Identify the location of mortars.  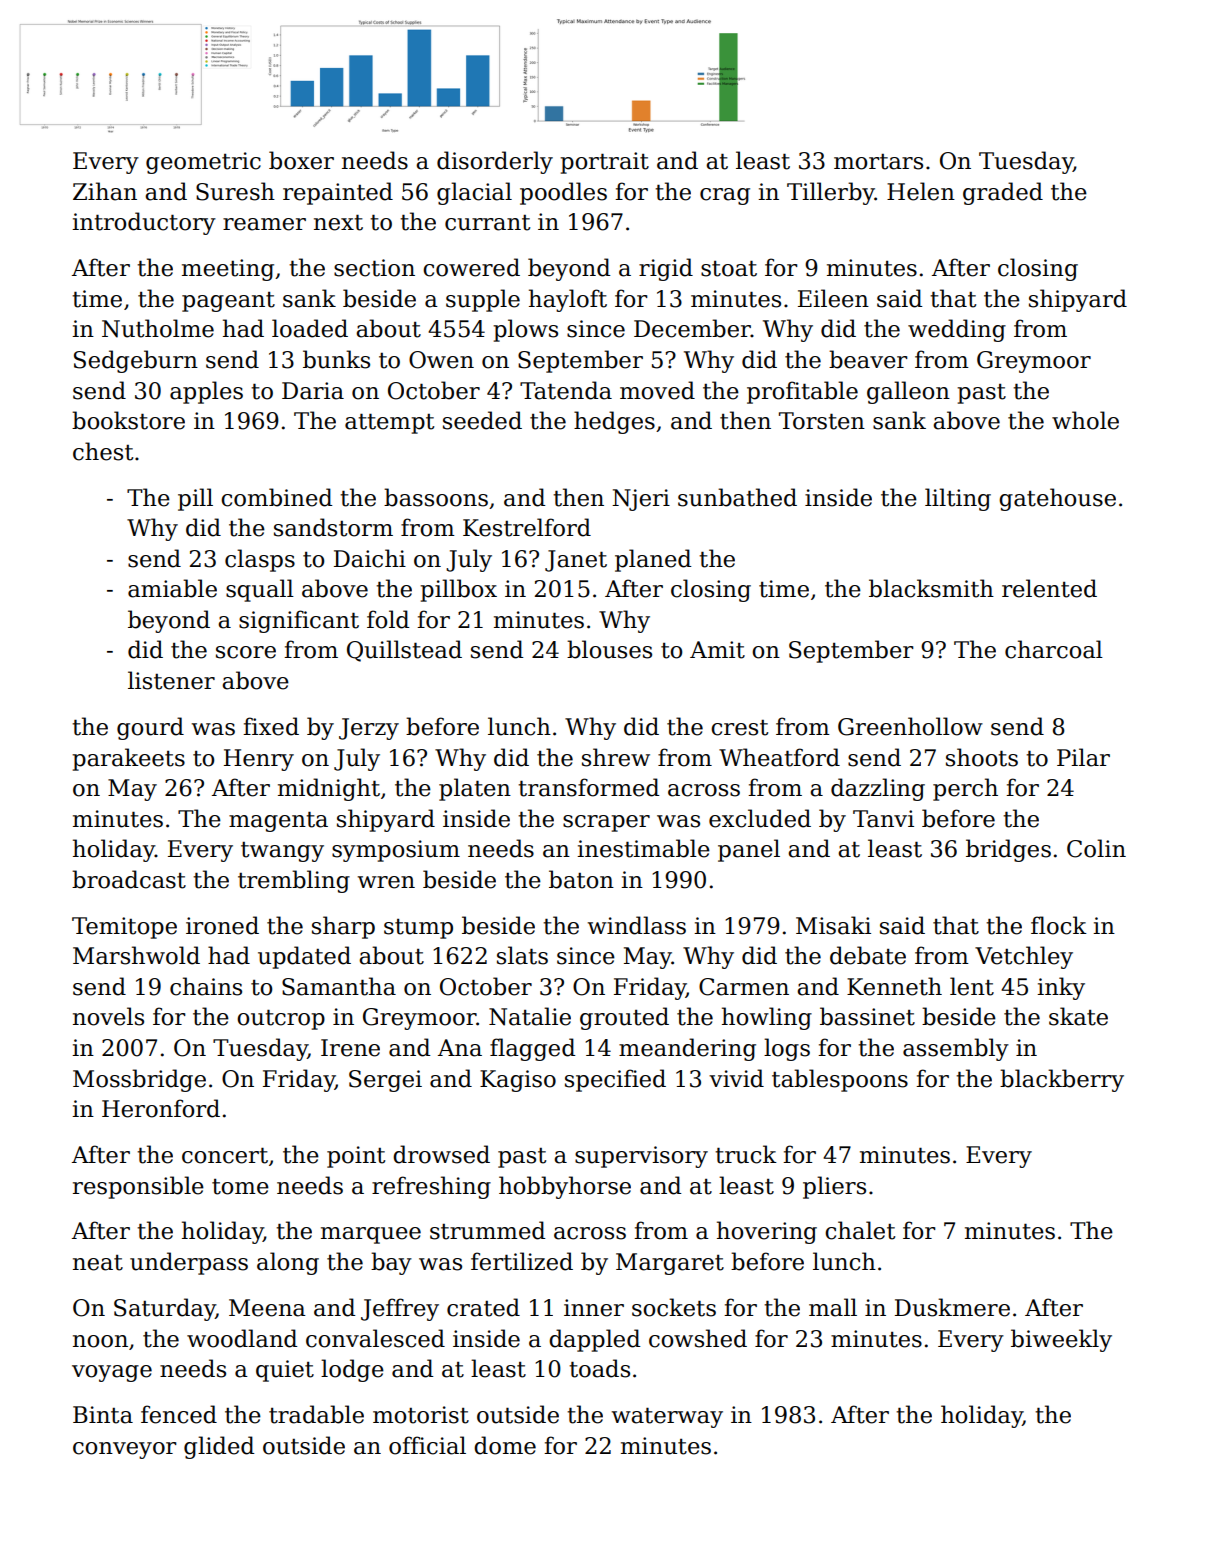
(878, 162).
